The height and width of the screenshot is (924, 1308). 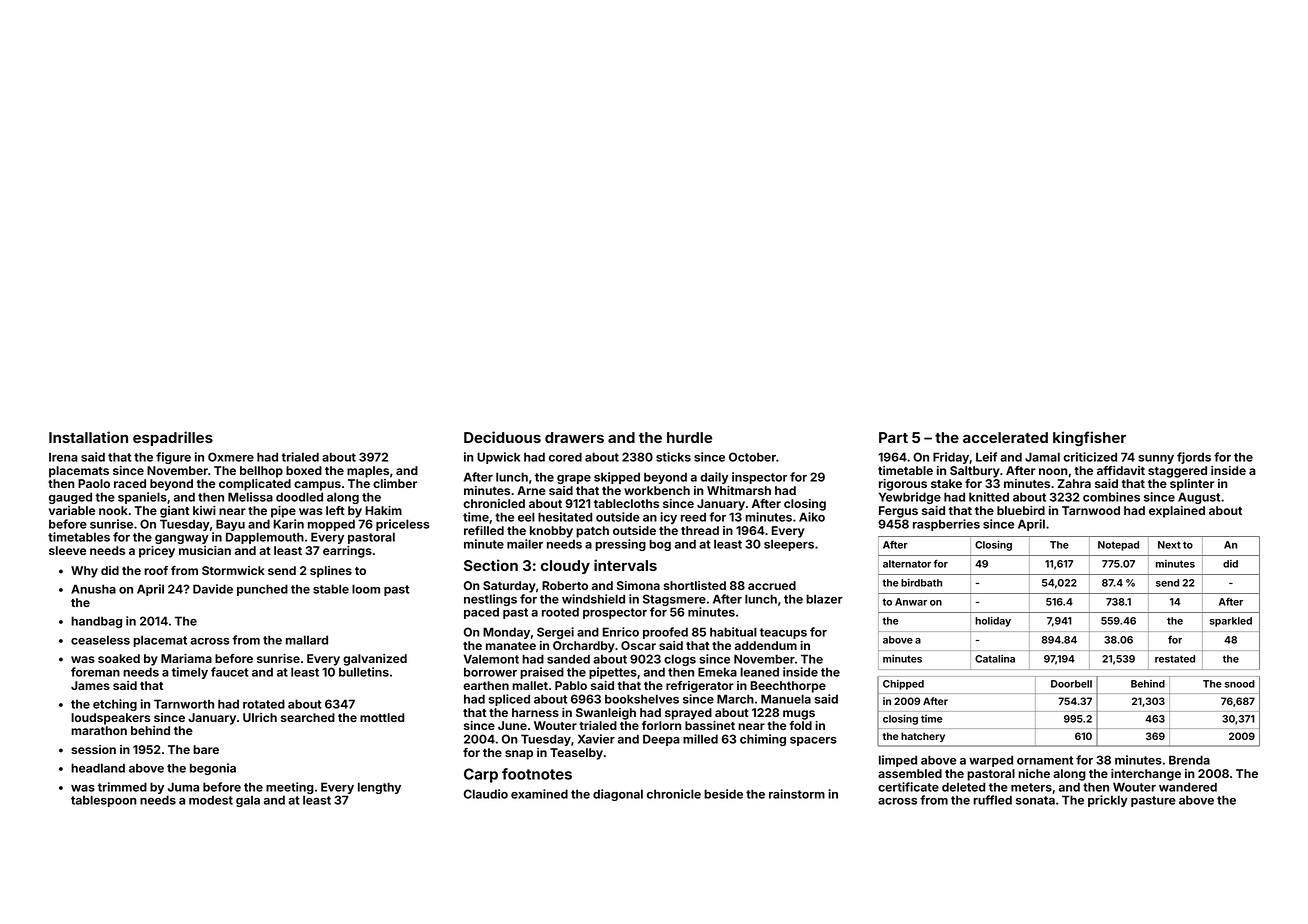 What do you see at coordinates (1240, 684) in the screenshot?
I see `snood` at bounding box center [1240, 684].
